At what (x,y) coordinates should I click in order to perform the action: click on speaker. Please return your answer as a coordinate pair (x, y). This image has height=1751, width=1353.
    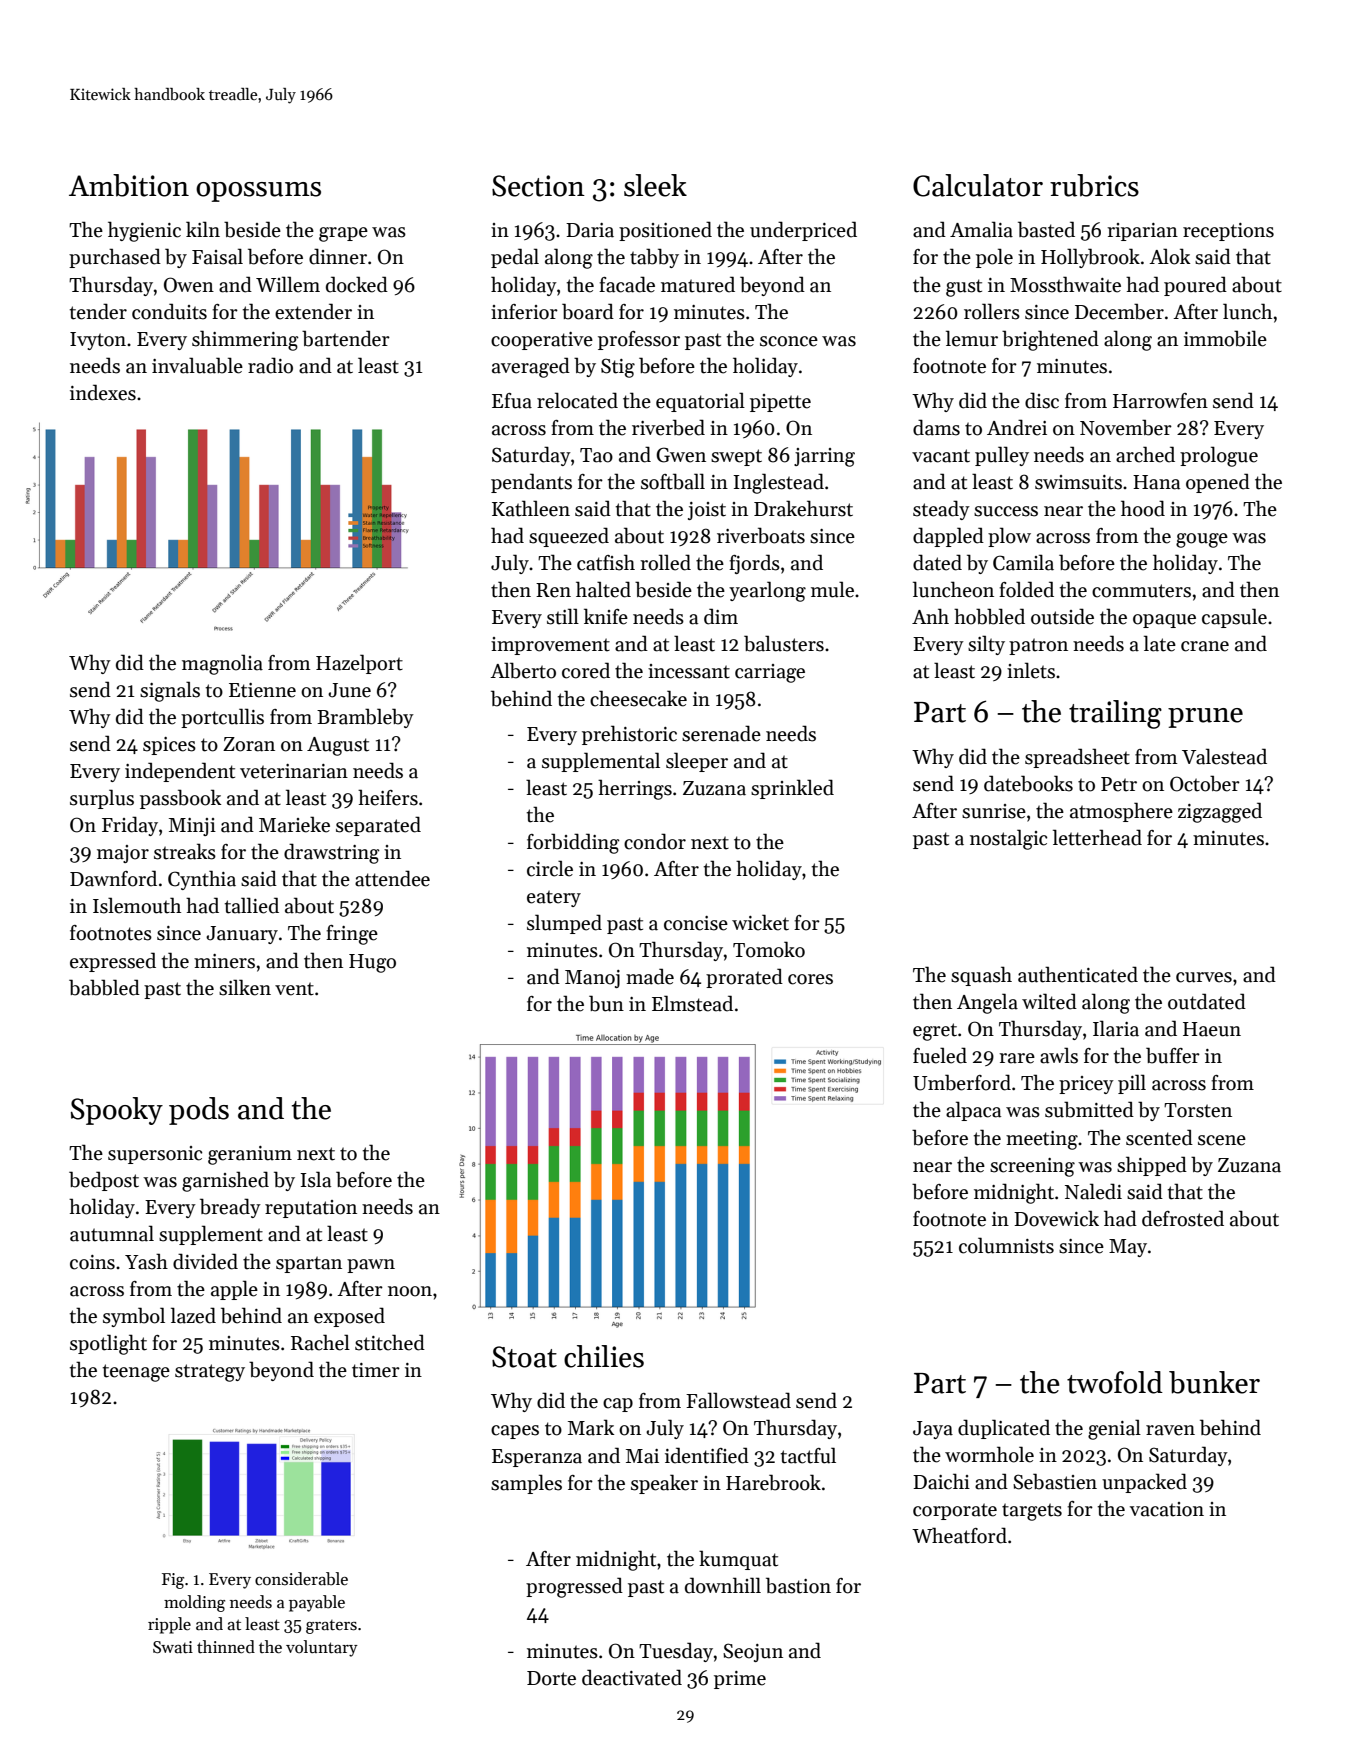
    Looking at the image, I should click on (664, 1484).
